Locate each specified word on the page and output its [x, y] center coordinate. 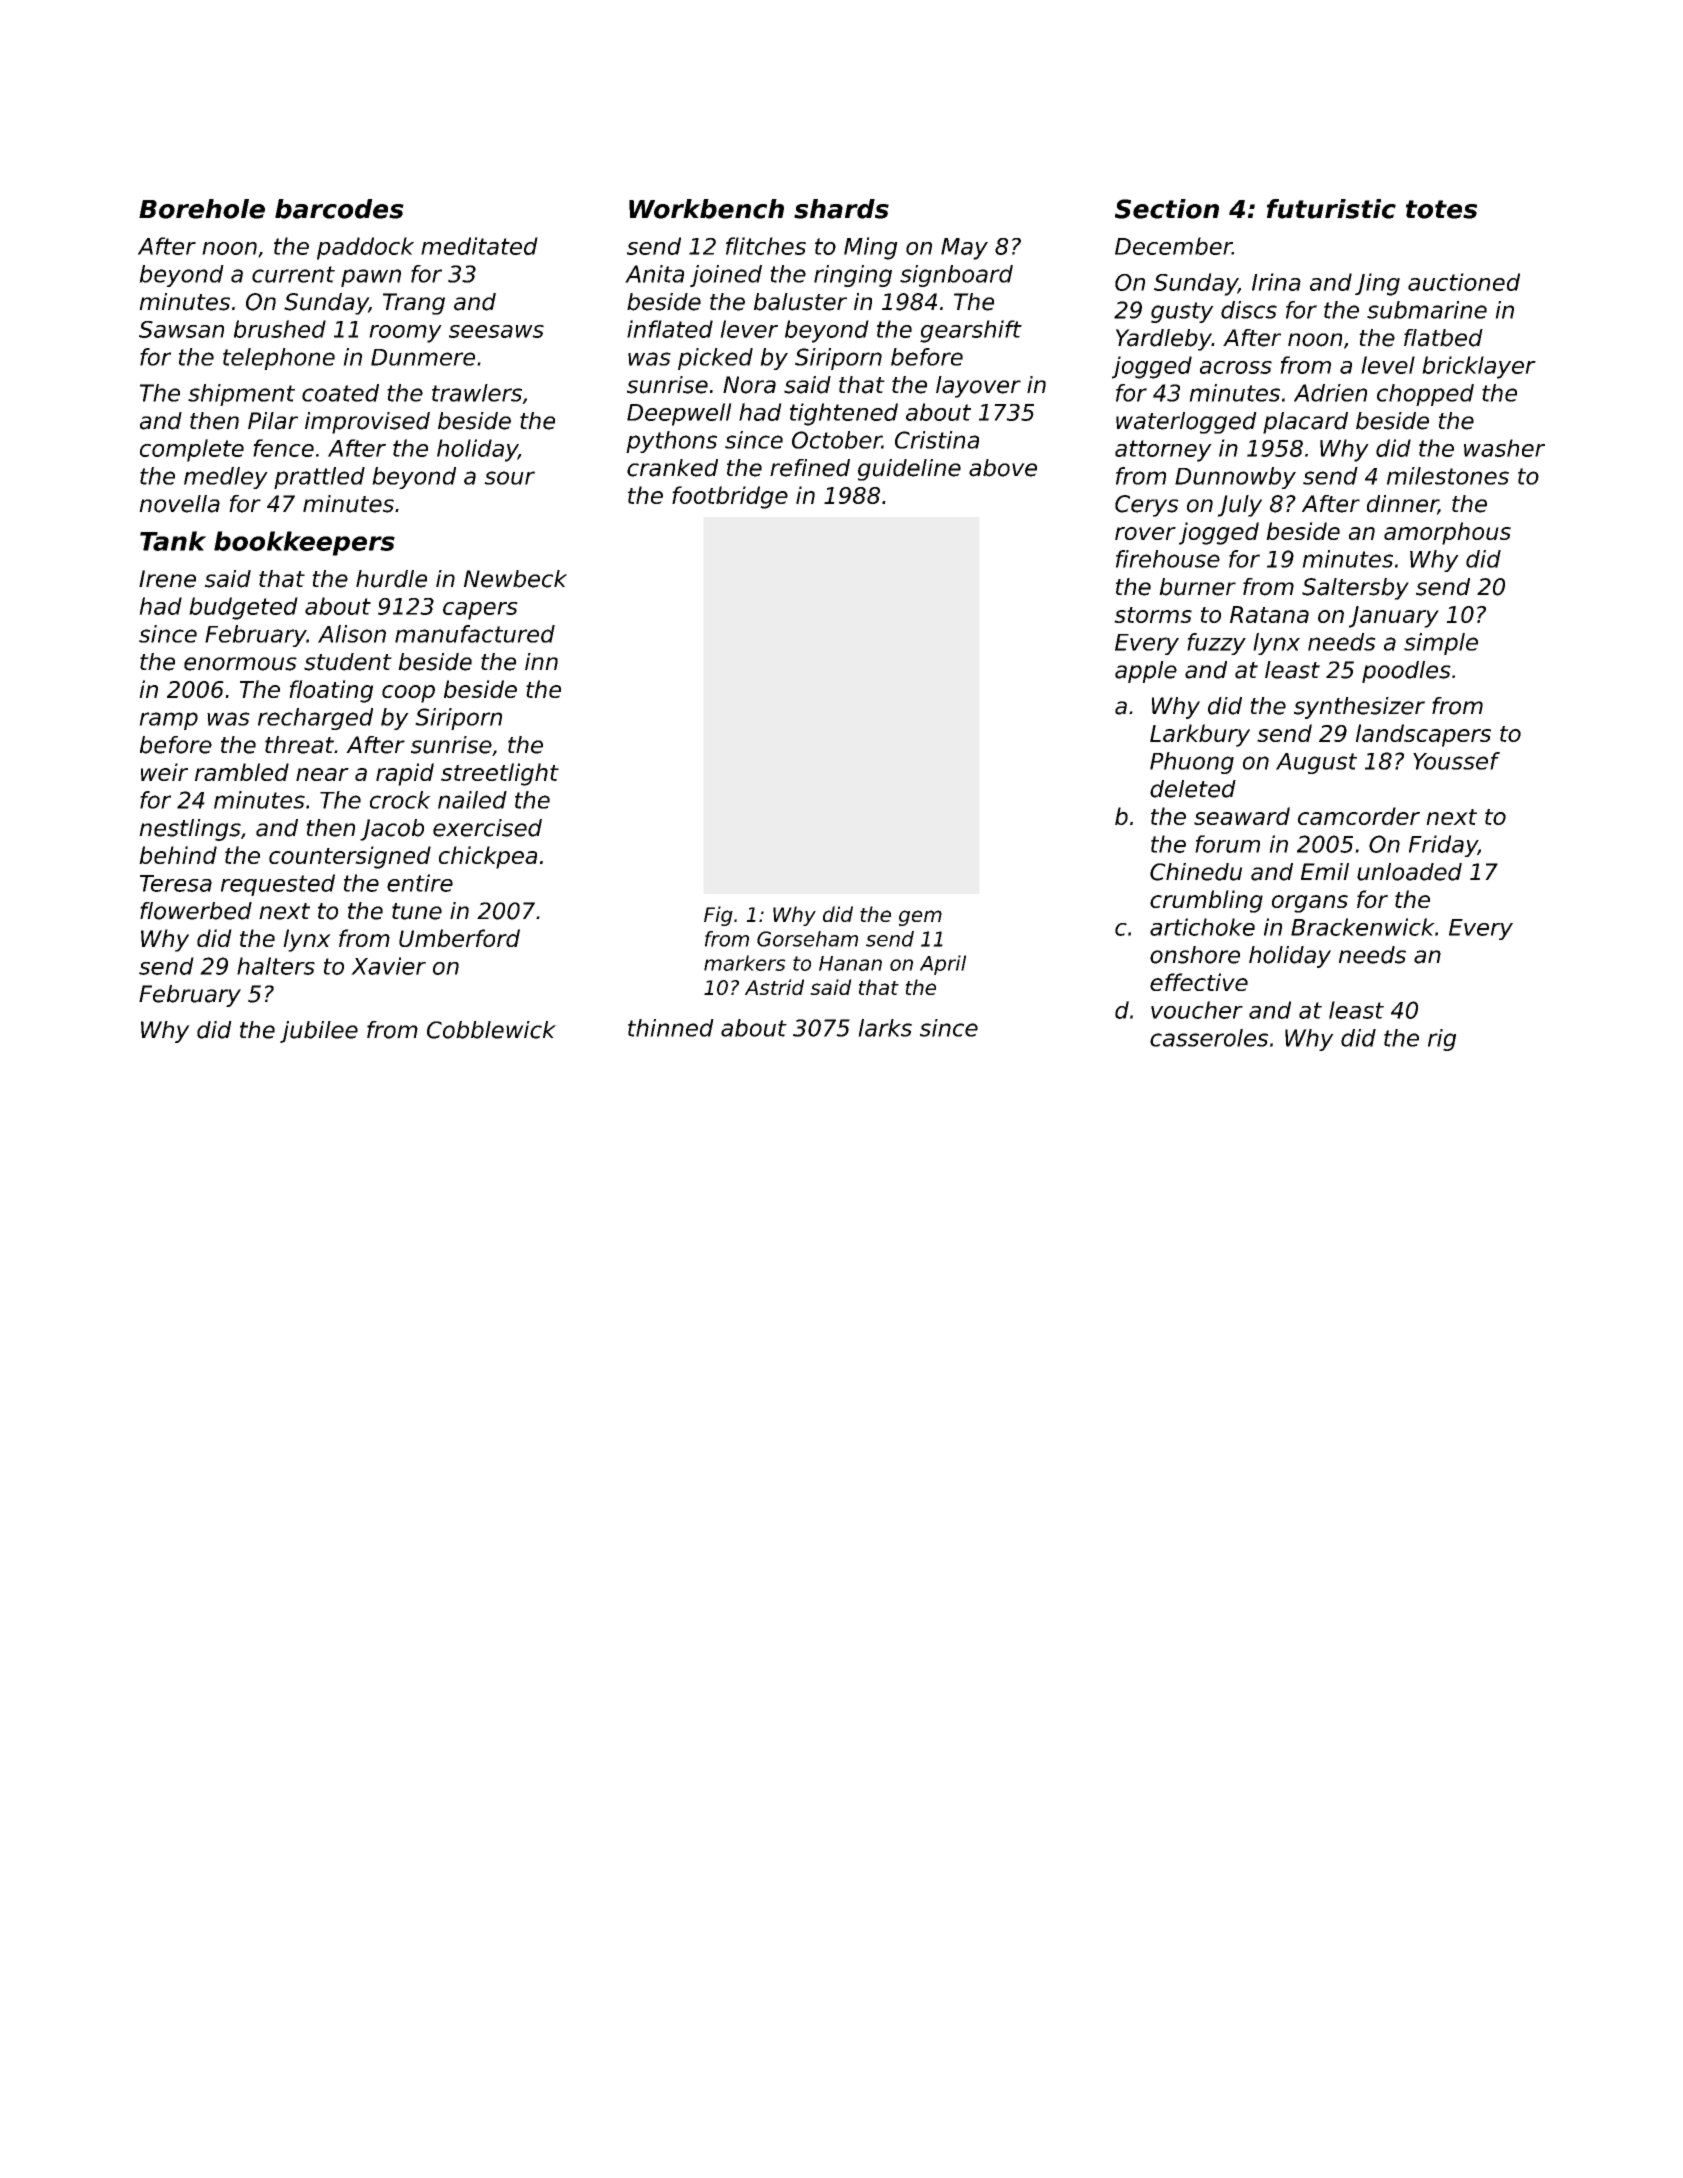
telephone [279, 359]
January [1394, 617]
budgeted [243, 608]
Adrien [1330, 393]
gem [920, 918]
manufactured [475, 634]
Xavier [388, 966]
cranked [672, 468]
